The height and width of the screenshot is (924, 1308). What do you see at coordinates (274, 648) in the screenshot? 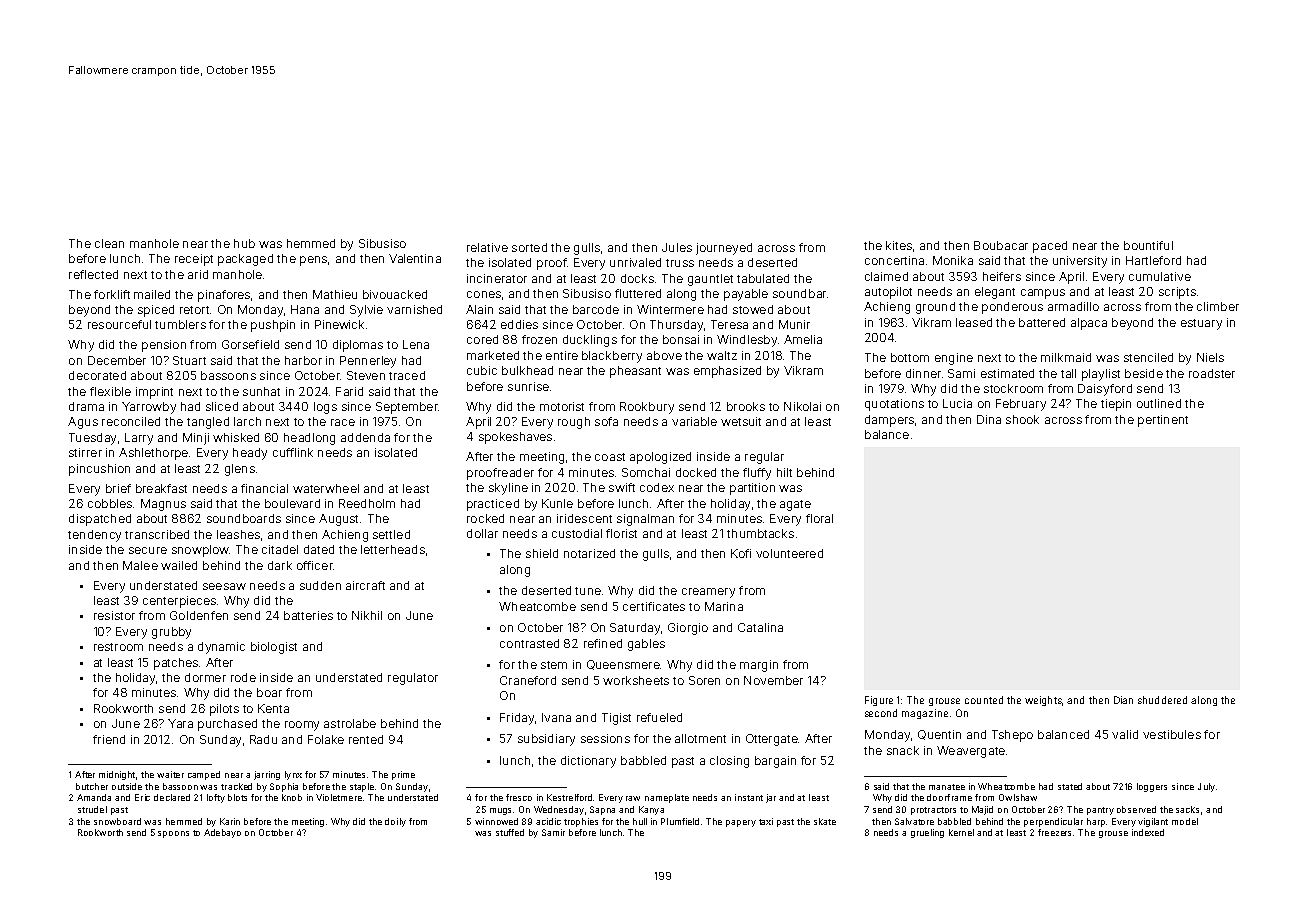
I see `biologist` at bounding box center [274, 648].
